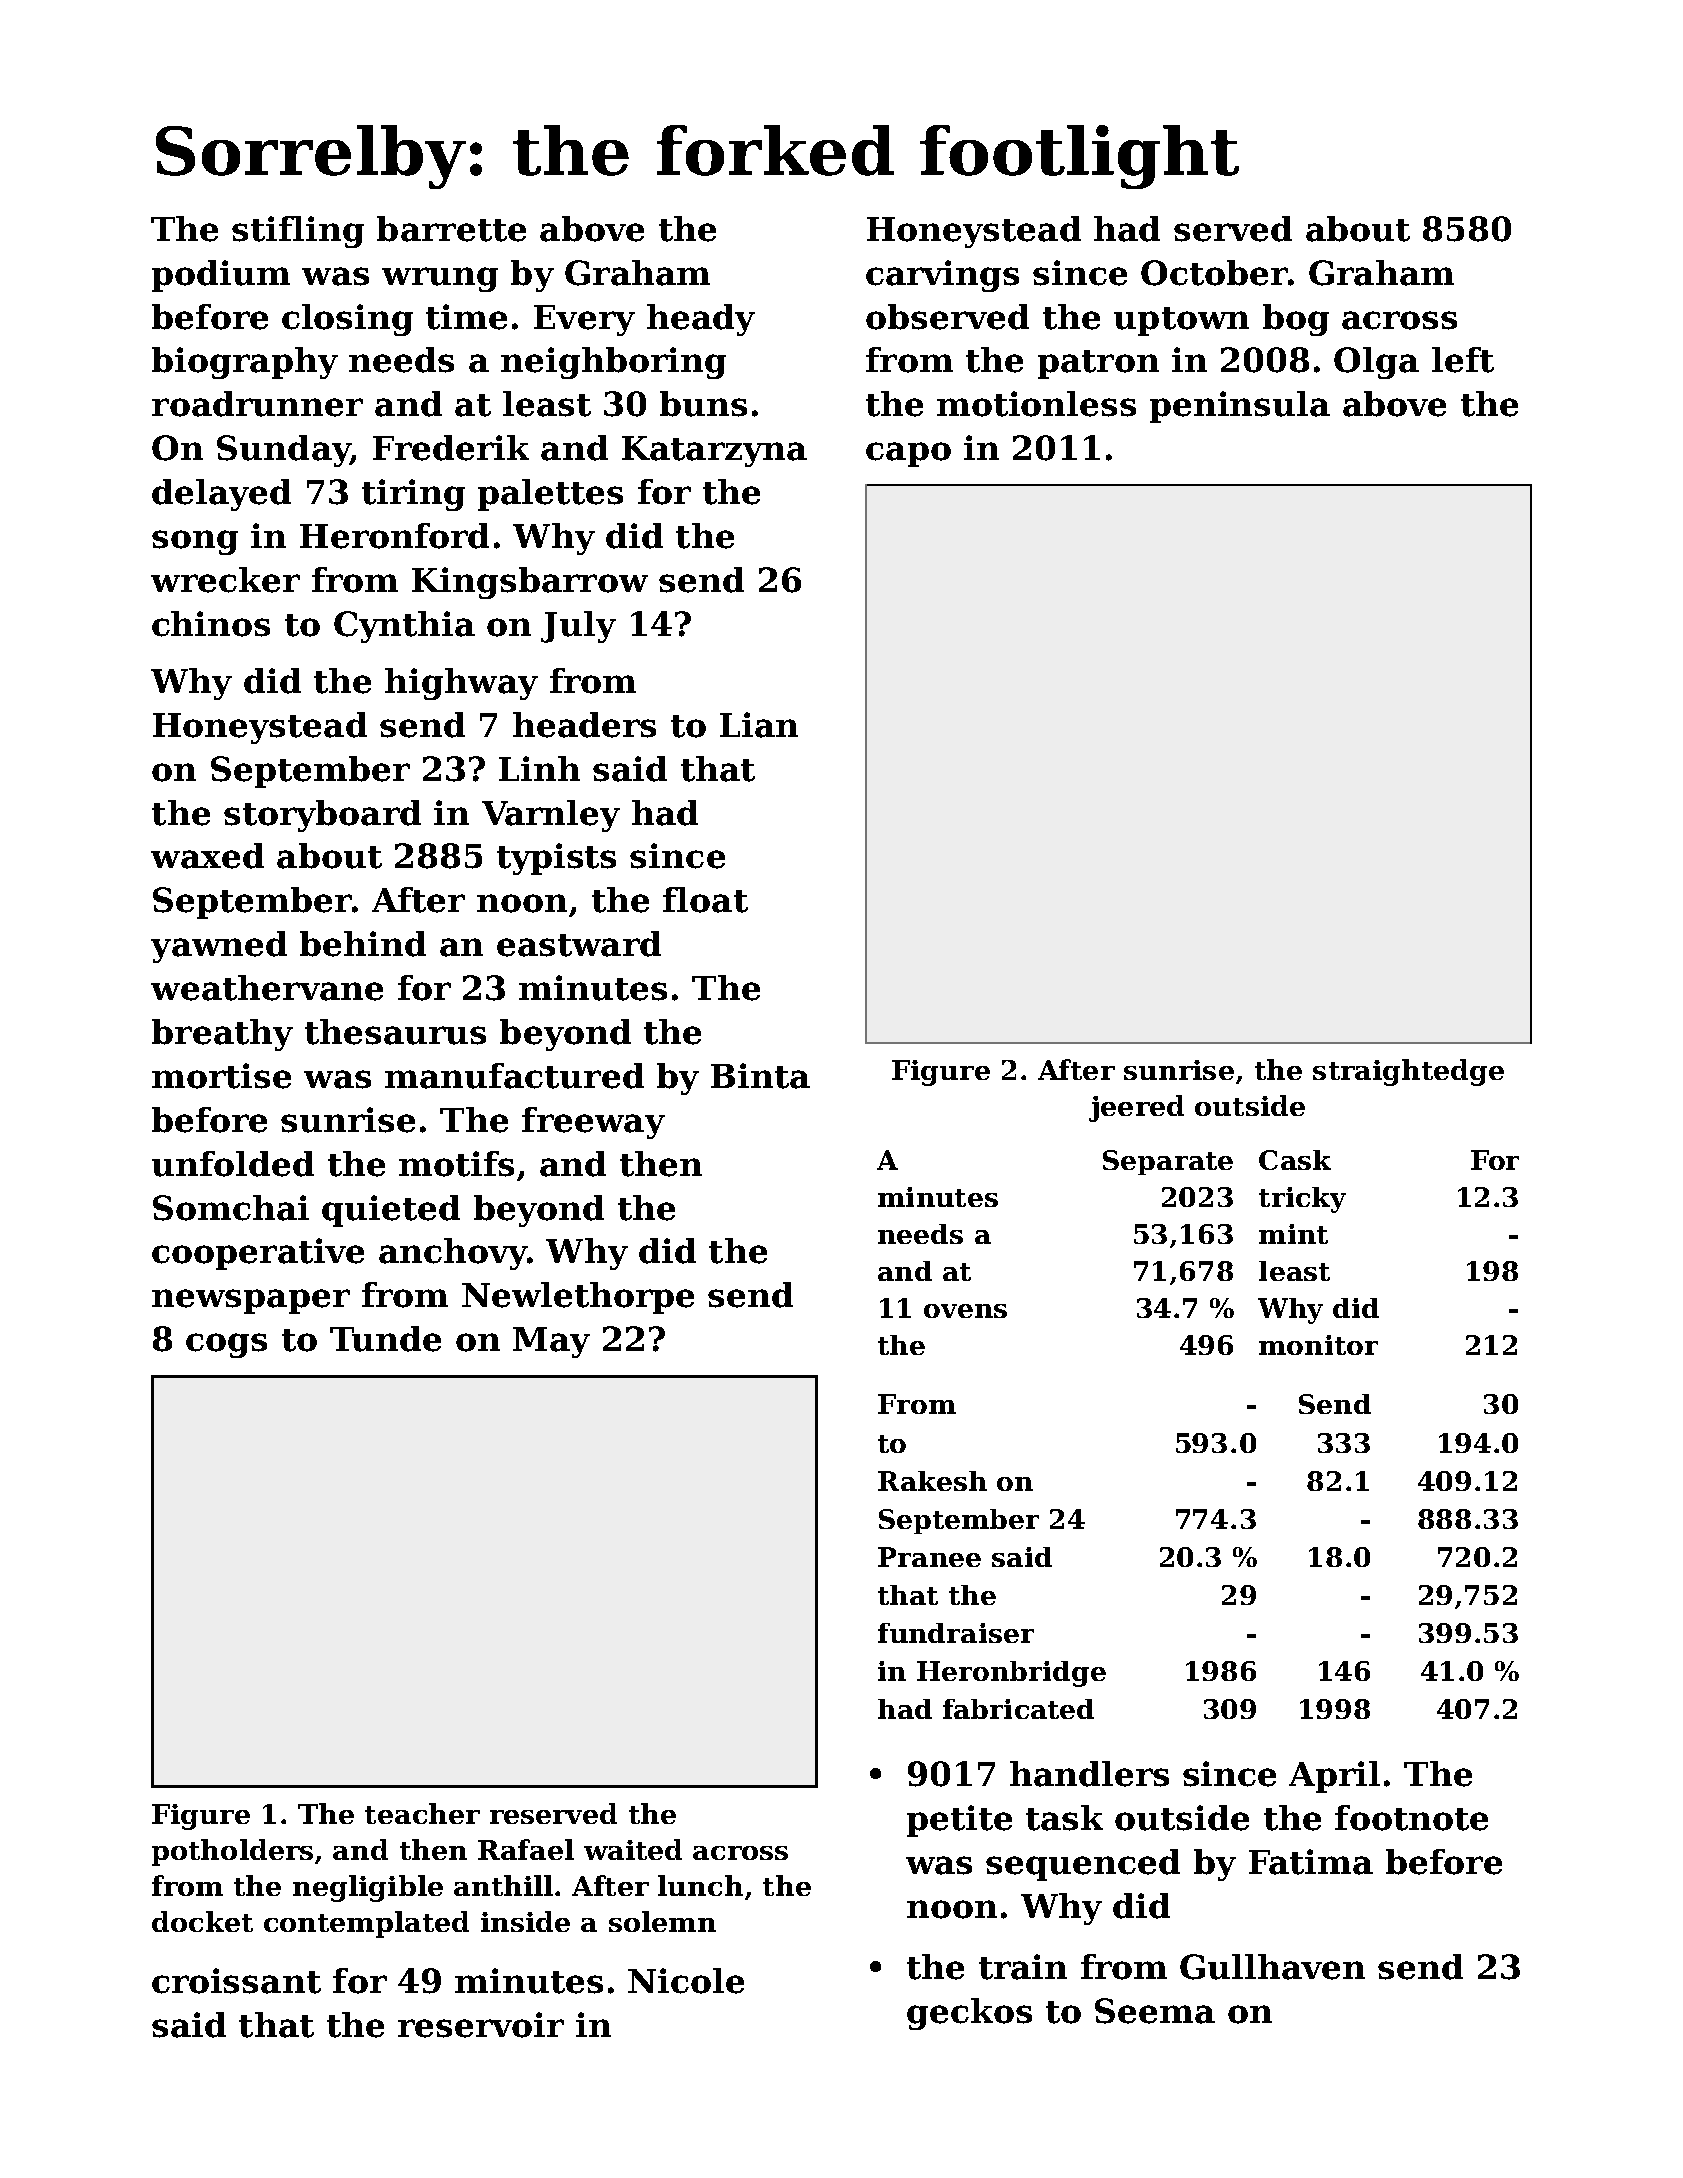  I want to click on Somchai, so click(231, 1208).
